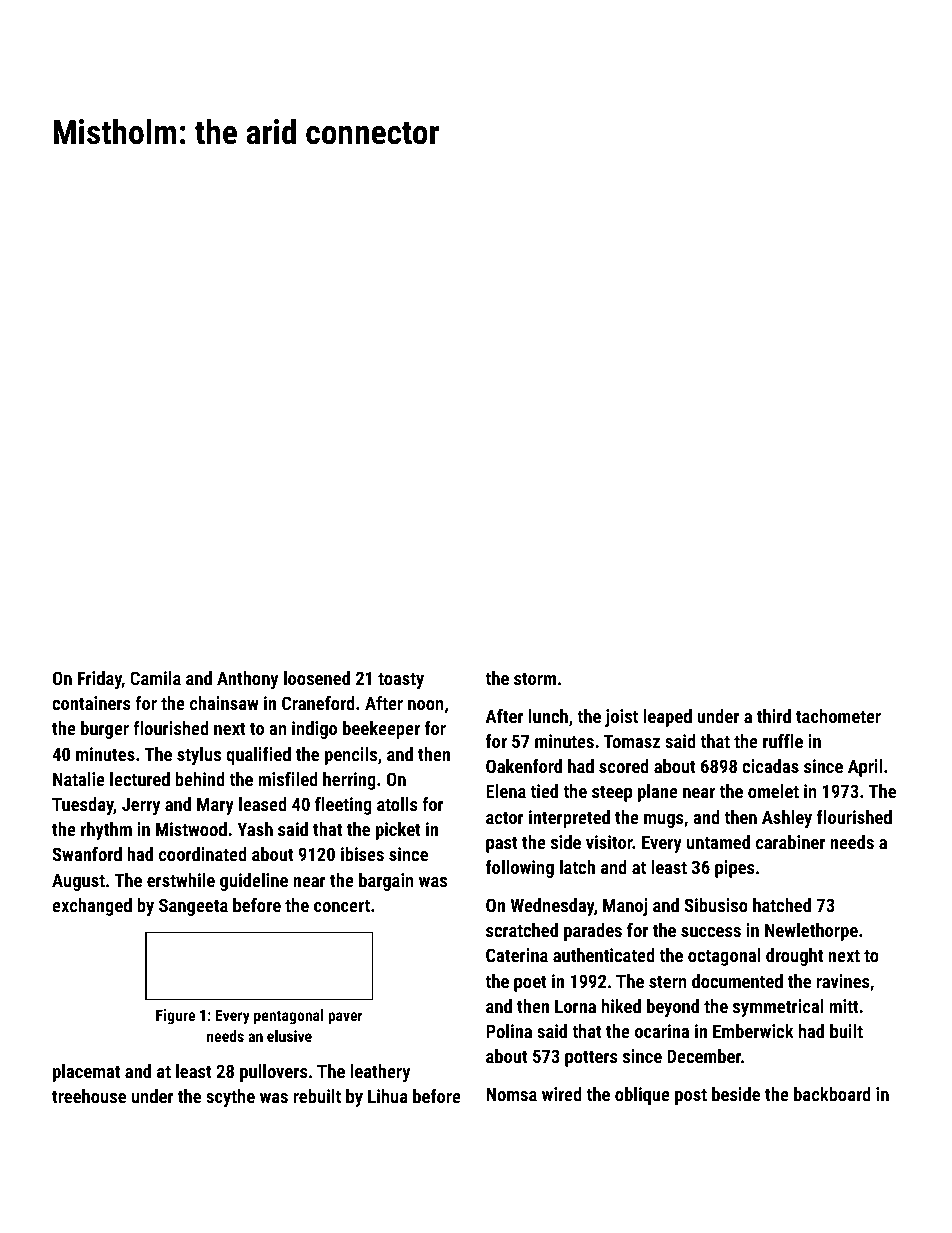  What do you see at coordinates (224, 703) in the screenshot?
I see `chainsaw` at bounding box center [224, 703].
